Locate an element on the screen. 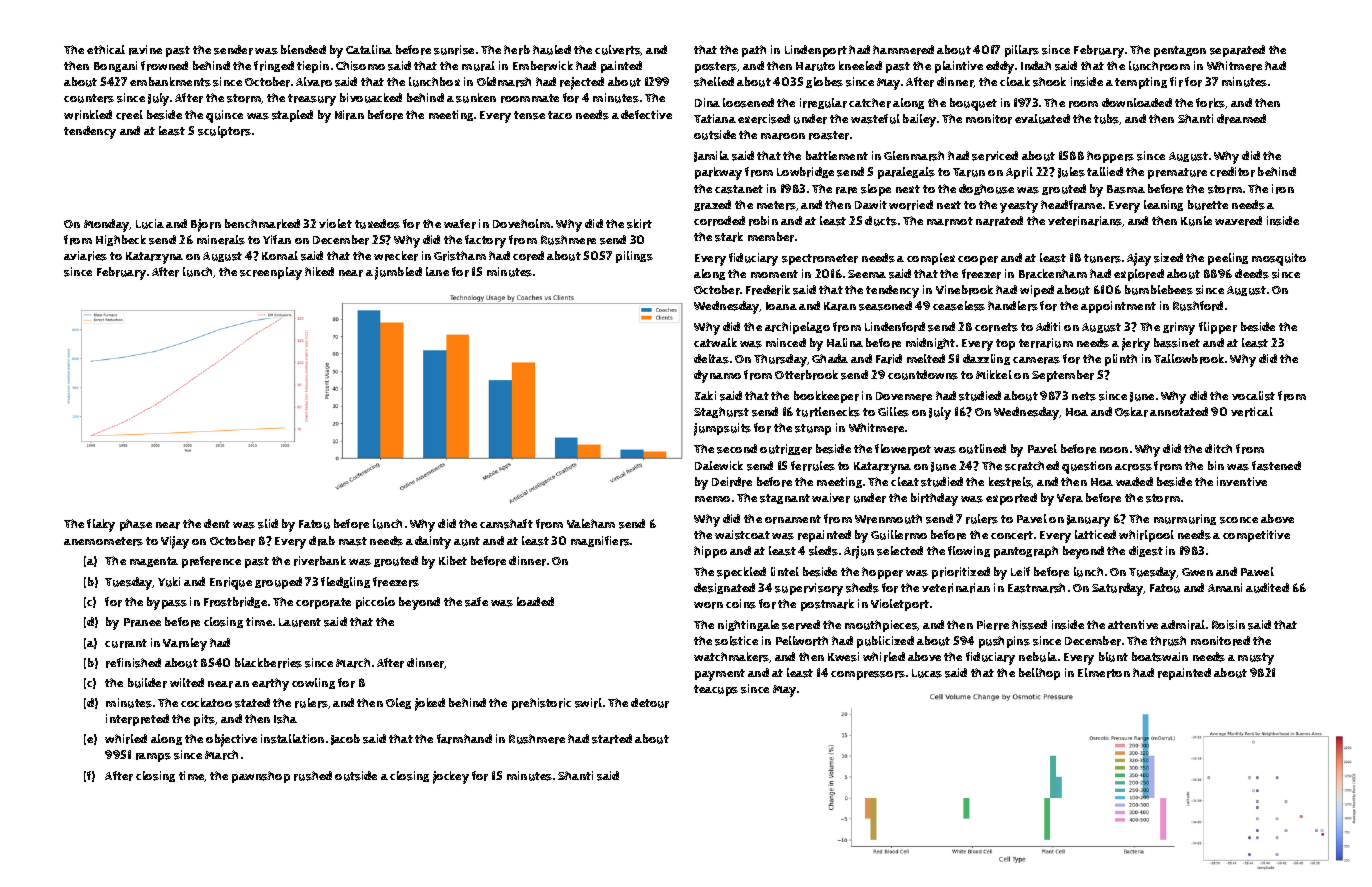 The image size is (1372, 887). Rushford is located at coordinates (1198, 306).
